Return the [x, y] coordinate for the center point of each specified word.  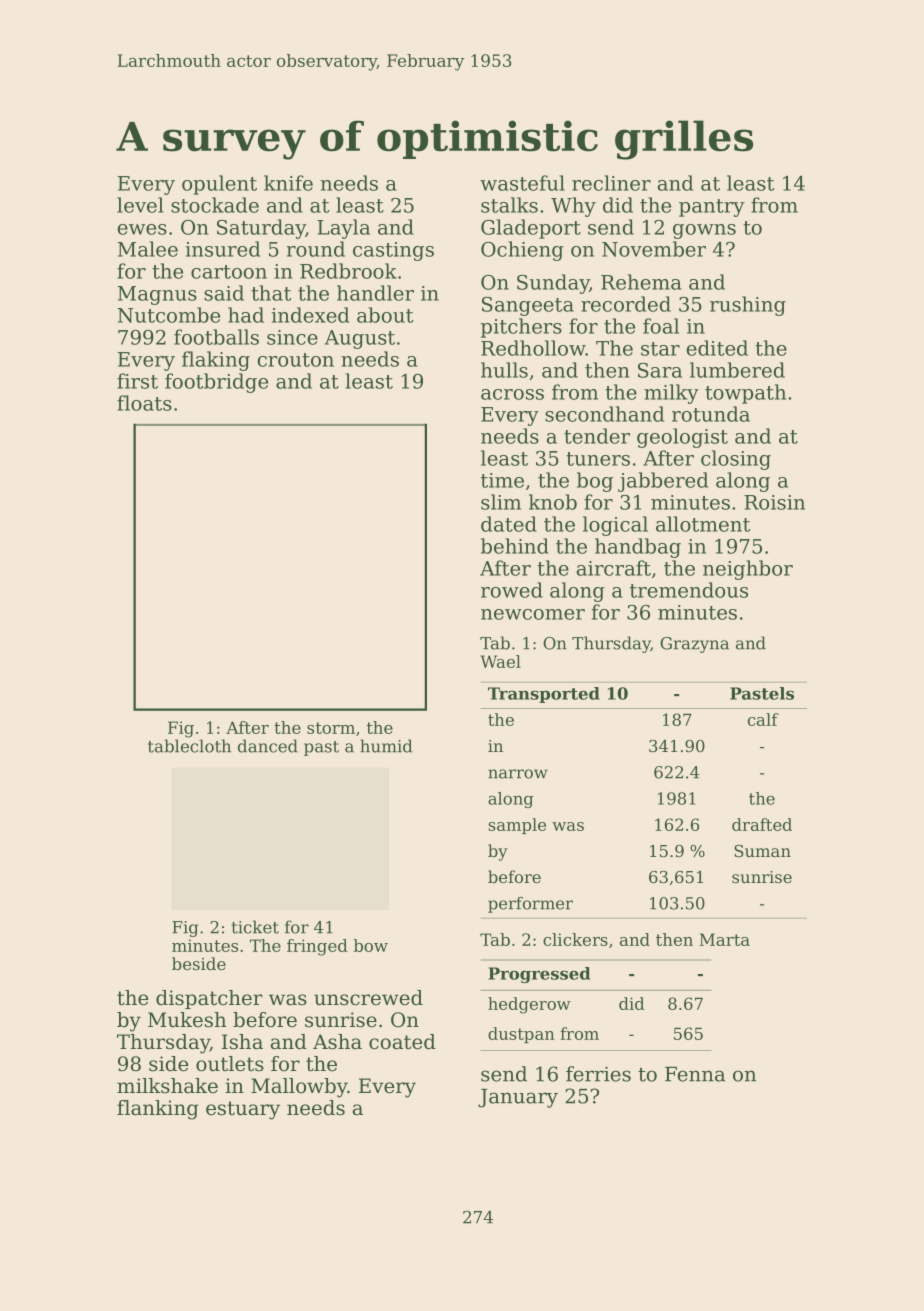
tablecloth [189, 746]
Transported [544, 695]
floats [144, 403]
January [518, 1098]
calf [763, 719]
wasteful [522, 183]
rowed [512, 590]
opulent [219, 185]
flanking [158, 1110]
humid [386, 746]
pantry [712, 208]
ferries [598, 1074]
